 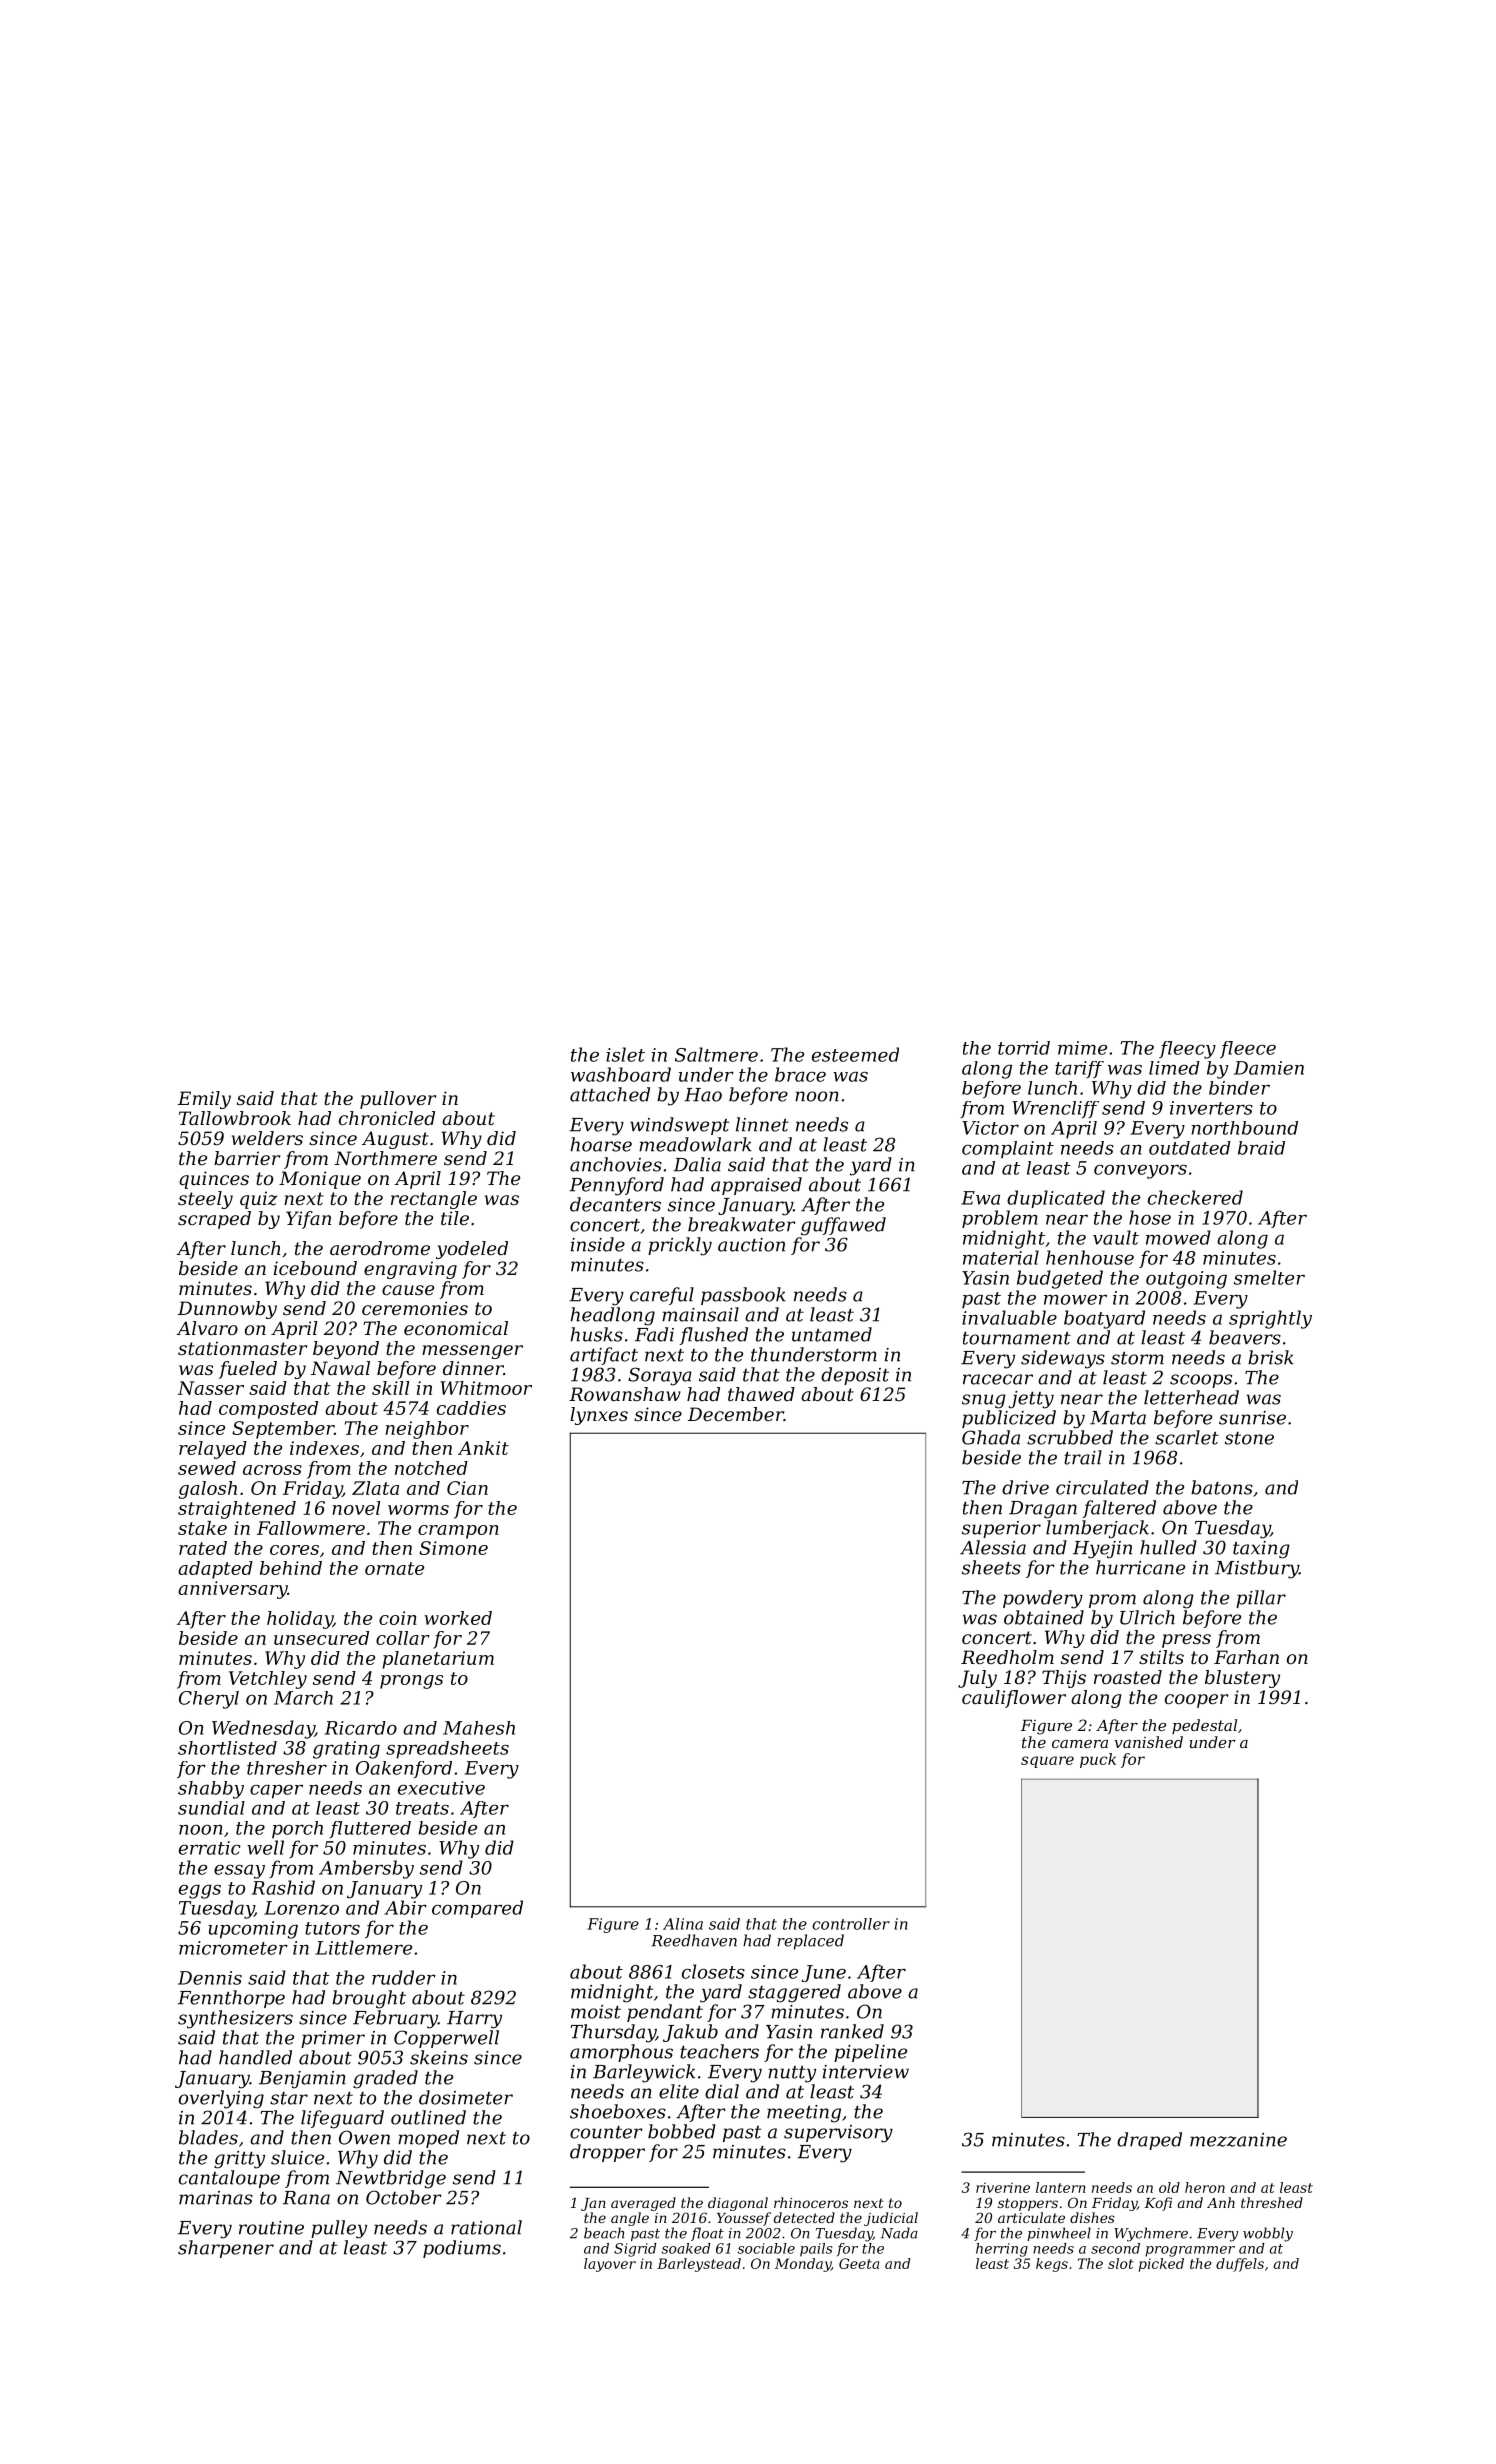 What do you see at coordinates (462, 2249) in the screenshot?
I see `podiums` at bounding box center [462, 2249].
